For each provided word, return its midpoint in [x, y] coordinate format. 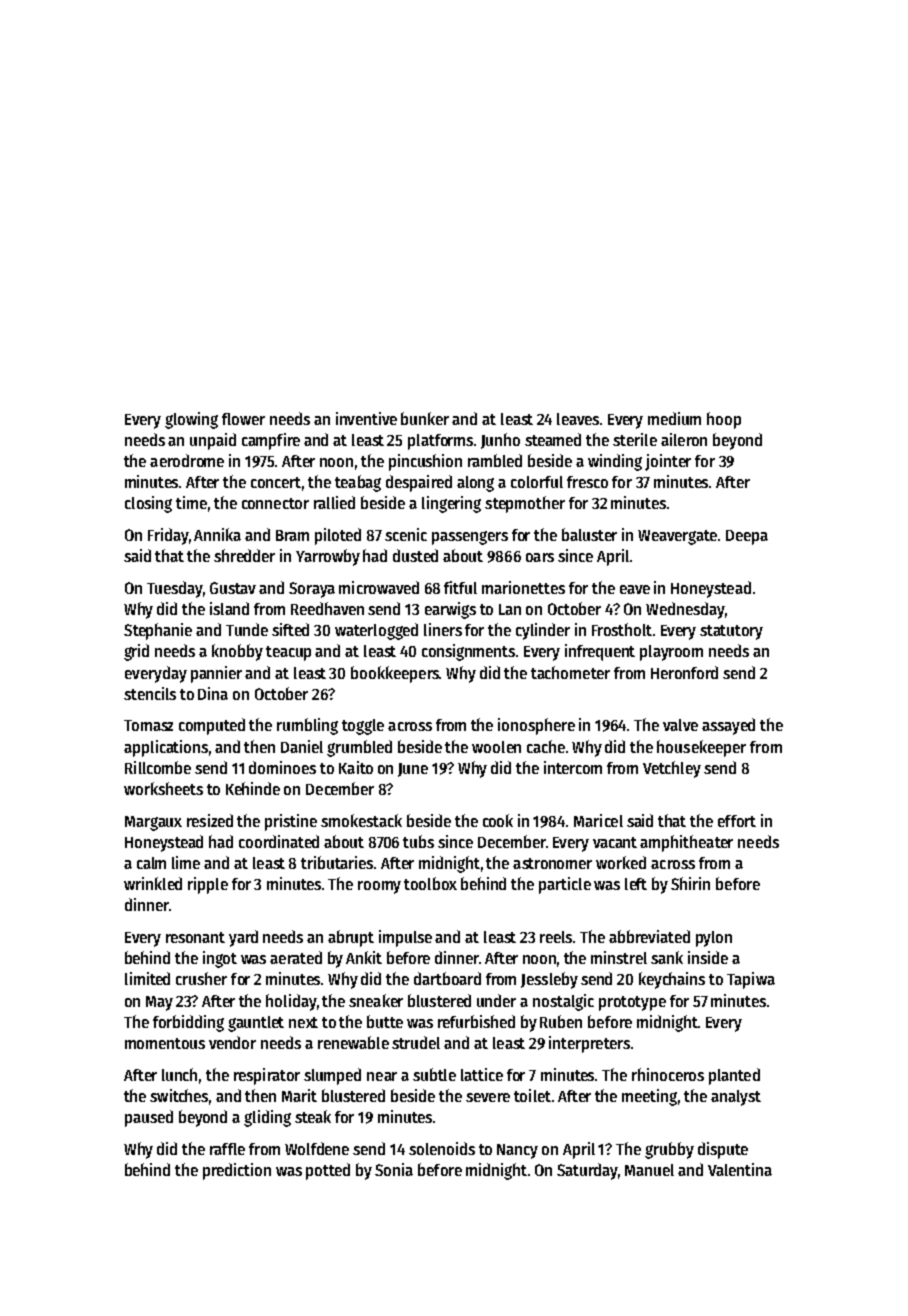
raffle [227, 1149]
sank [667, 957]
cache [546, 746]
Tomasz [148, 725]
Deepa [747, 537]
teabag [358, 483]
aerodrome [187, 460]
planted [734, 1076]
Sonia [394, 1169]
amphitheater [686, 843]
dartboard [447, 978]
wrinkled [153, 883]
